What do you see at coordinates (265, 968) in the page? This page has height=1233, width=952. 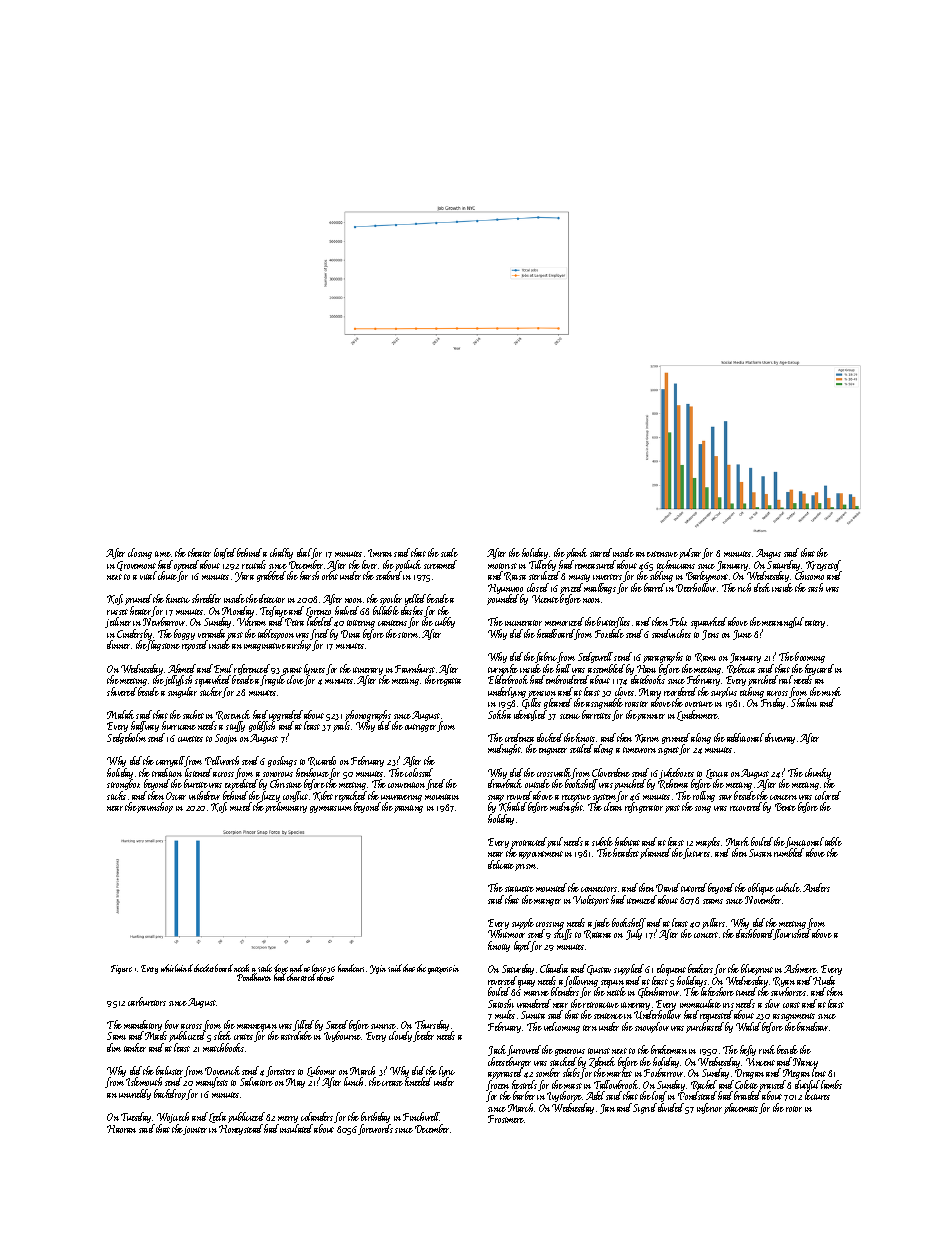 I see `stale` at bounding box center [265, 968].
